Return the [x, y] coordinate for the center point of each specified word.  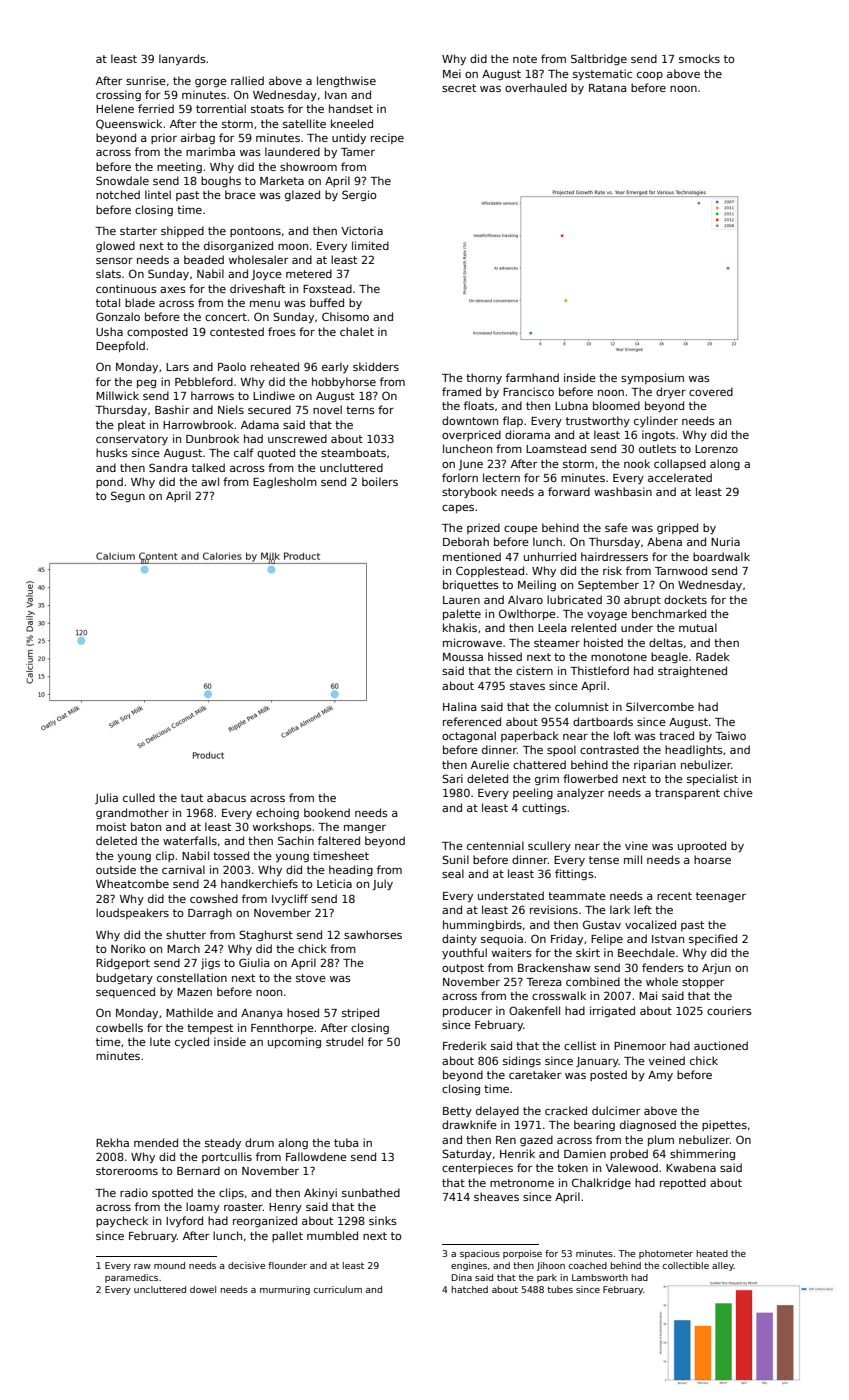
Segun [128, 497]
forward [569, 491]
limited [370, 245]
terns [360, 410]
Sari [452, 778]
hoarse [712, 859]
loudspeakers [132, 913]
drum [259, 1142]
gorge [211, 83]
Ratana [607, 88]
